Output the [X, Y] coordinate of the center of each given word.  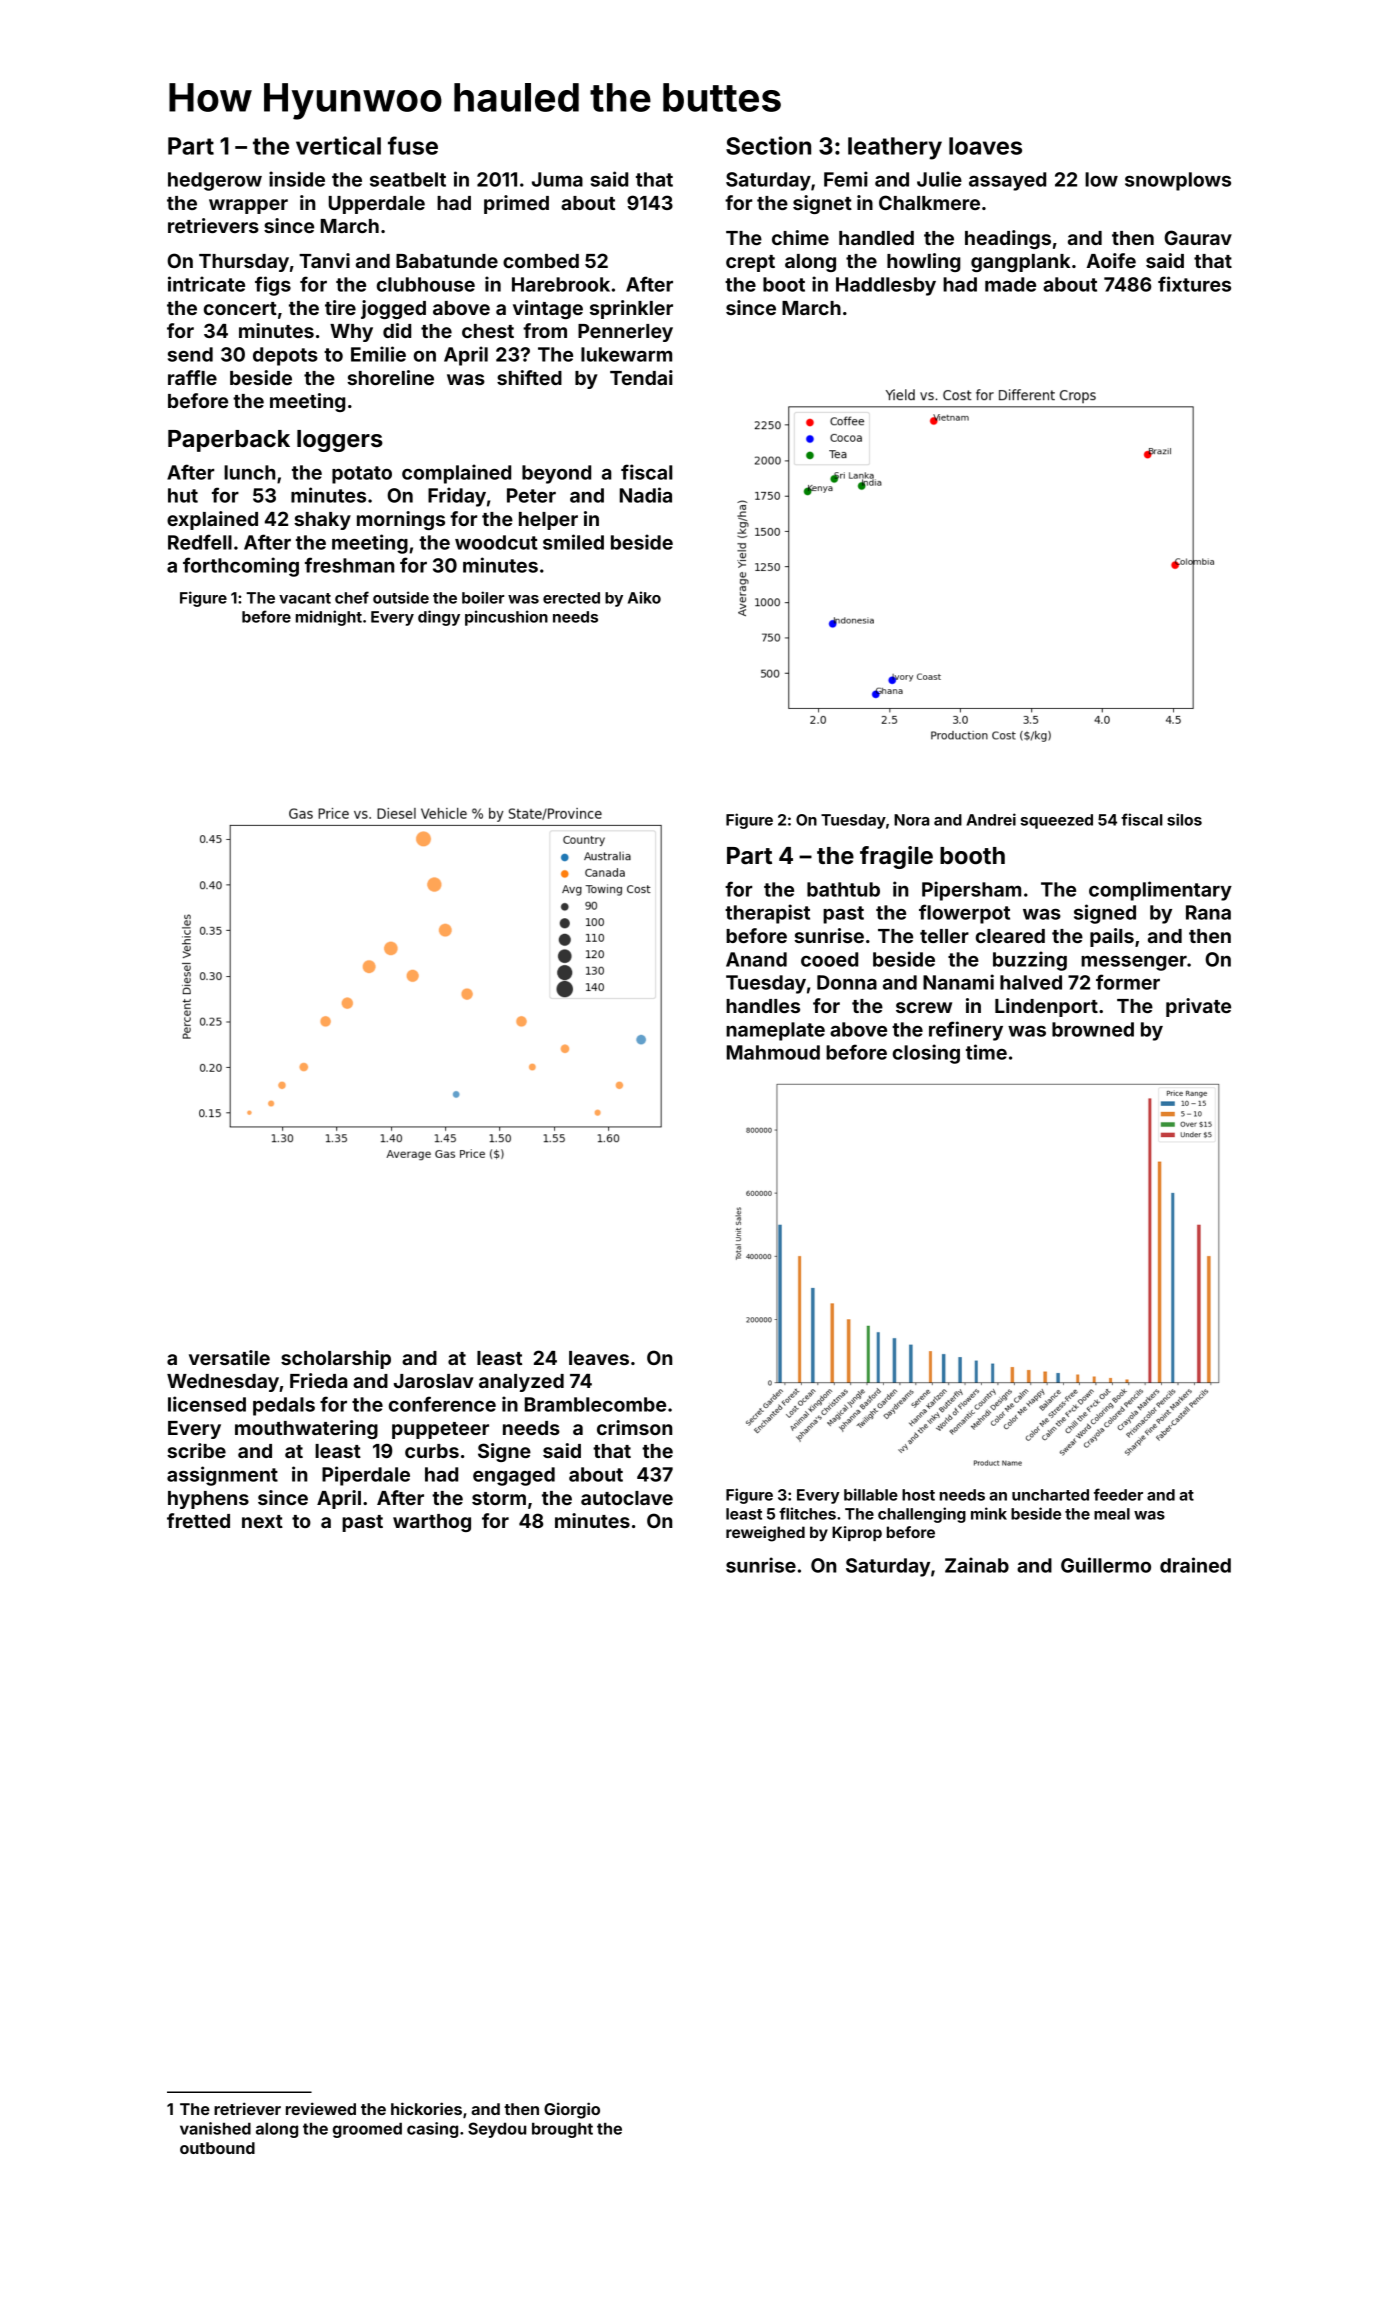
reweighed [765, 1534]
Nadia [646, 495]
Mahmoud [773, 1052]
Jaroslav [434, 1381]
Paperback [229, 441]
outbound [217, 2148]
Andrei [991, 819]
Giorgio [572, 2110]
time [986, 1052]
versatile [229, 1357]
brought [562, 2130]
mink [989, 1513]
